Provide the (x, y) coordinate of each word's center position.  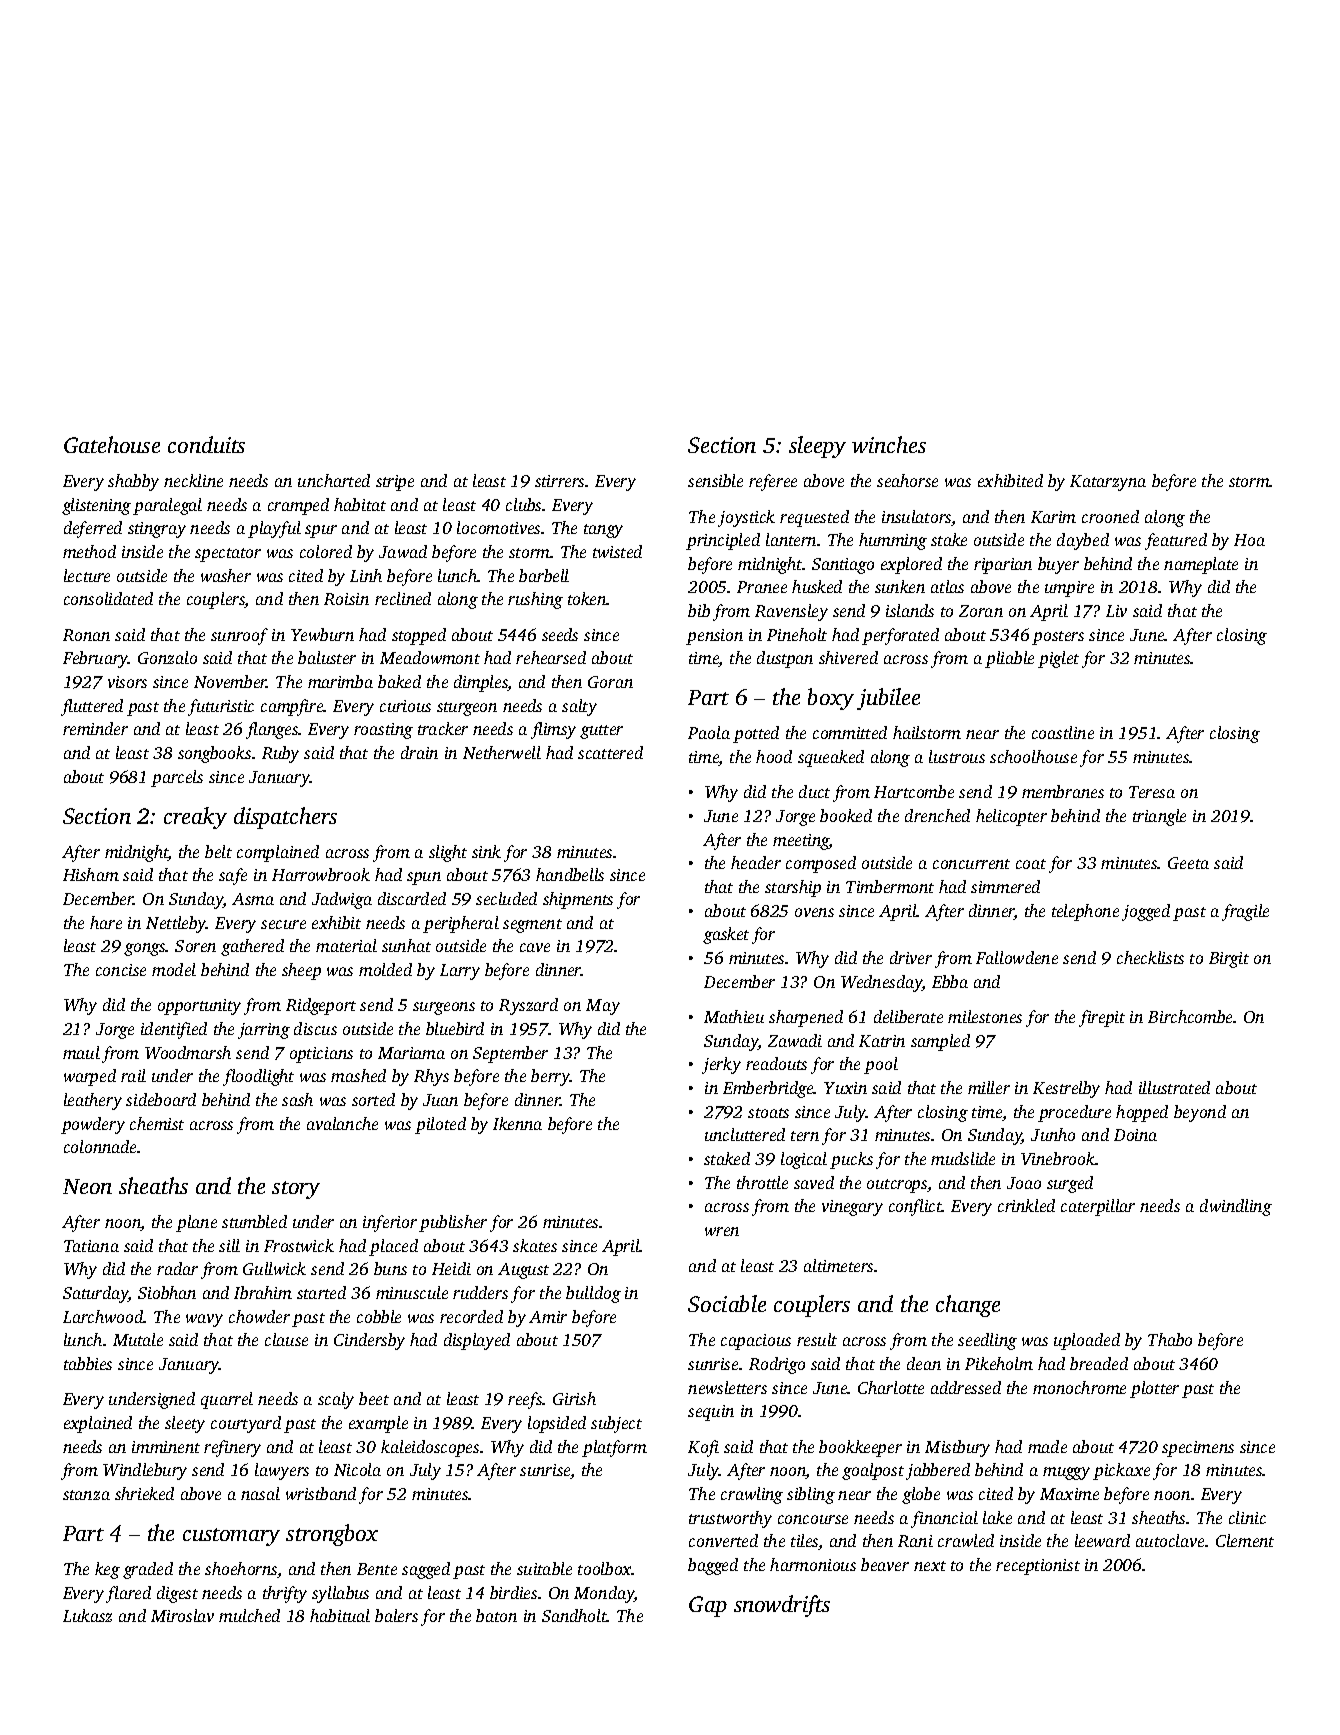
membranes (1063, 791)
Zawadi (795, 1040)
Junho (1053, 1134)
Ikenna (517, 1123)
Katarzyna (1108, 483)
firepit (1102, 1018)
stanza (86, 1495)
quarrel (227, 1400)
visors (127, 682)
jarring (264, 1031)
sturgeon (467, 709)
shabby (133, 482)
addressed (966, 1387)
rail (133, 1075)
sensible (715, 480)
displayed (477, 1341)
